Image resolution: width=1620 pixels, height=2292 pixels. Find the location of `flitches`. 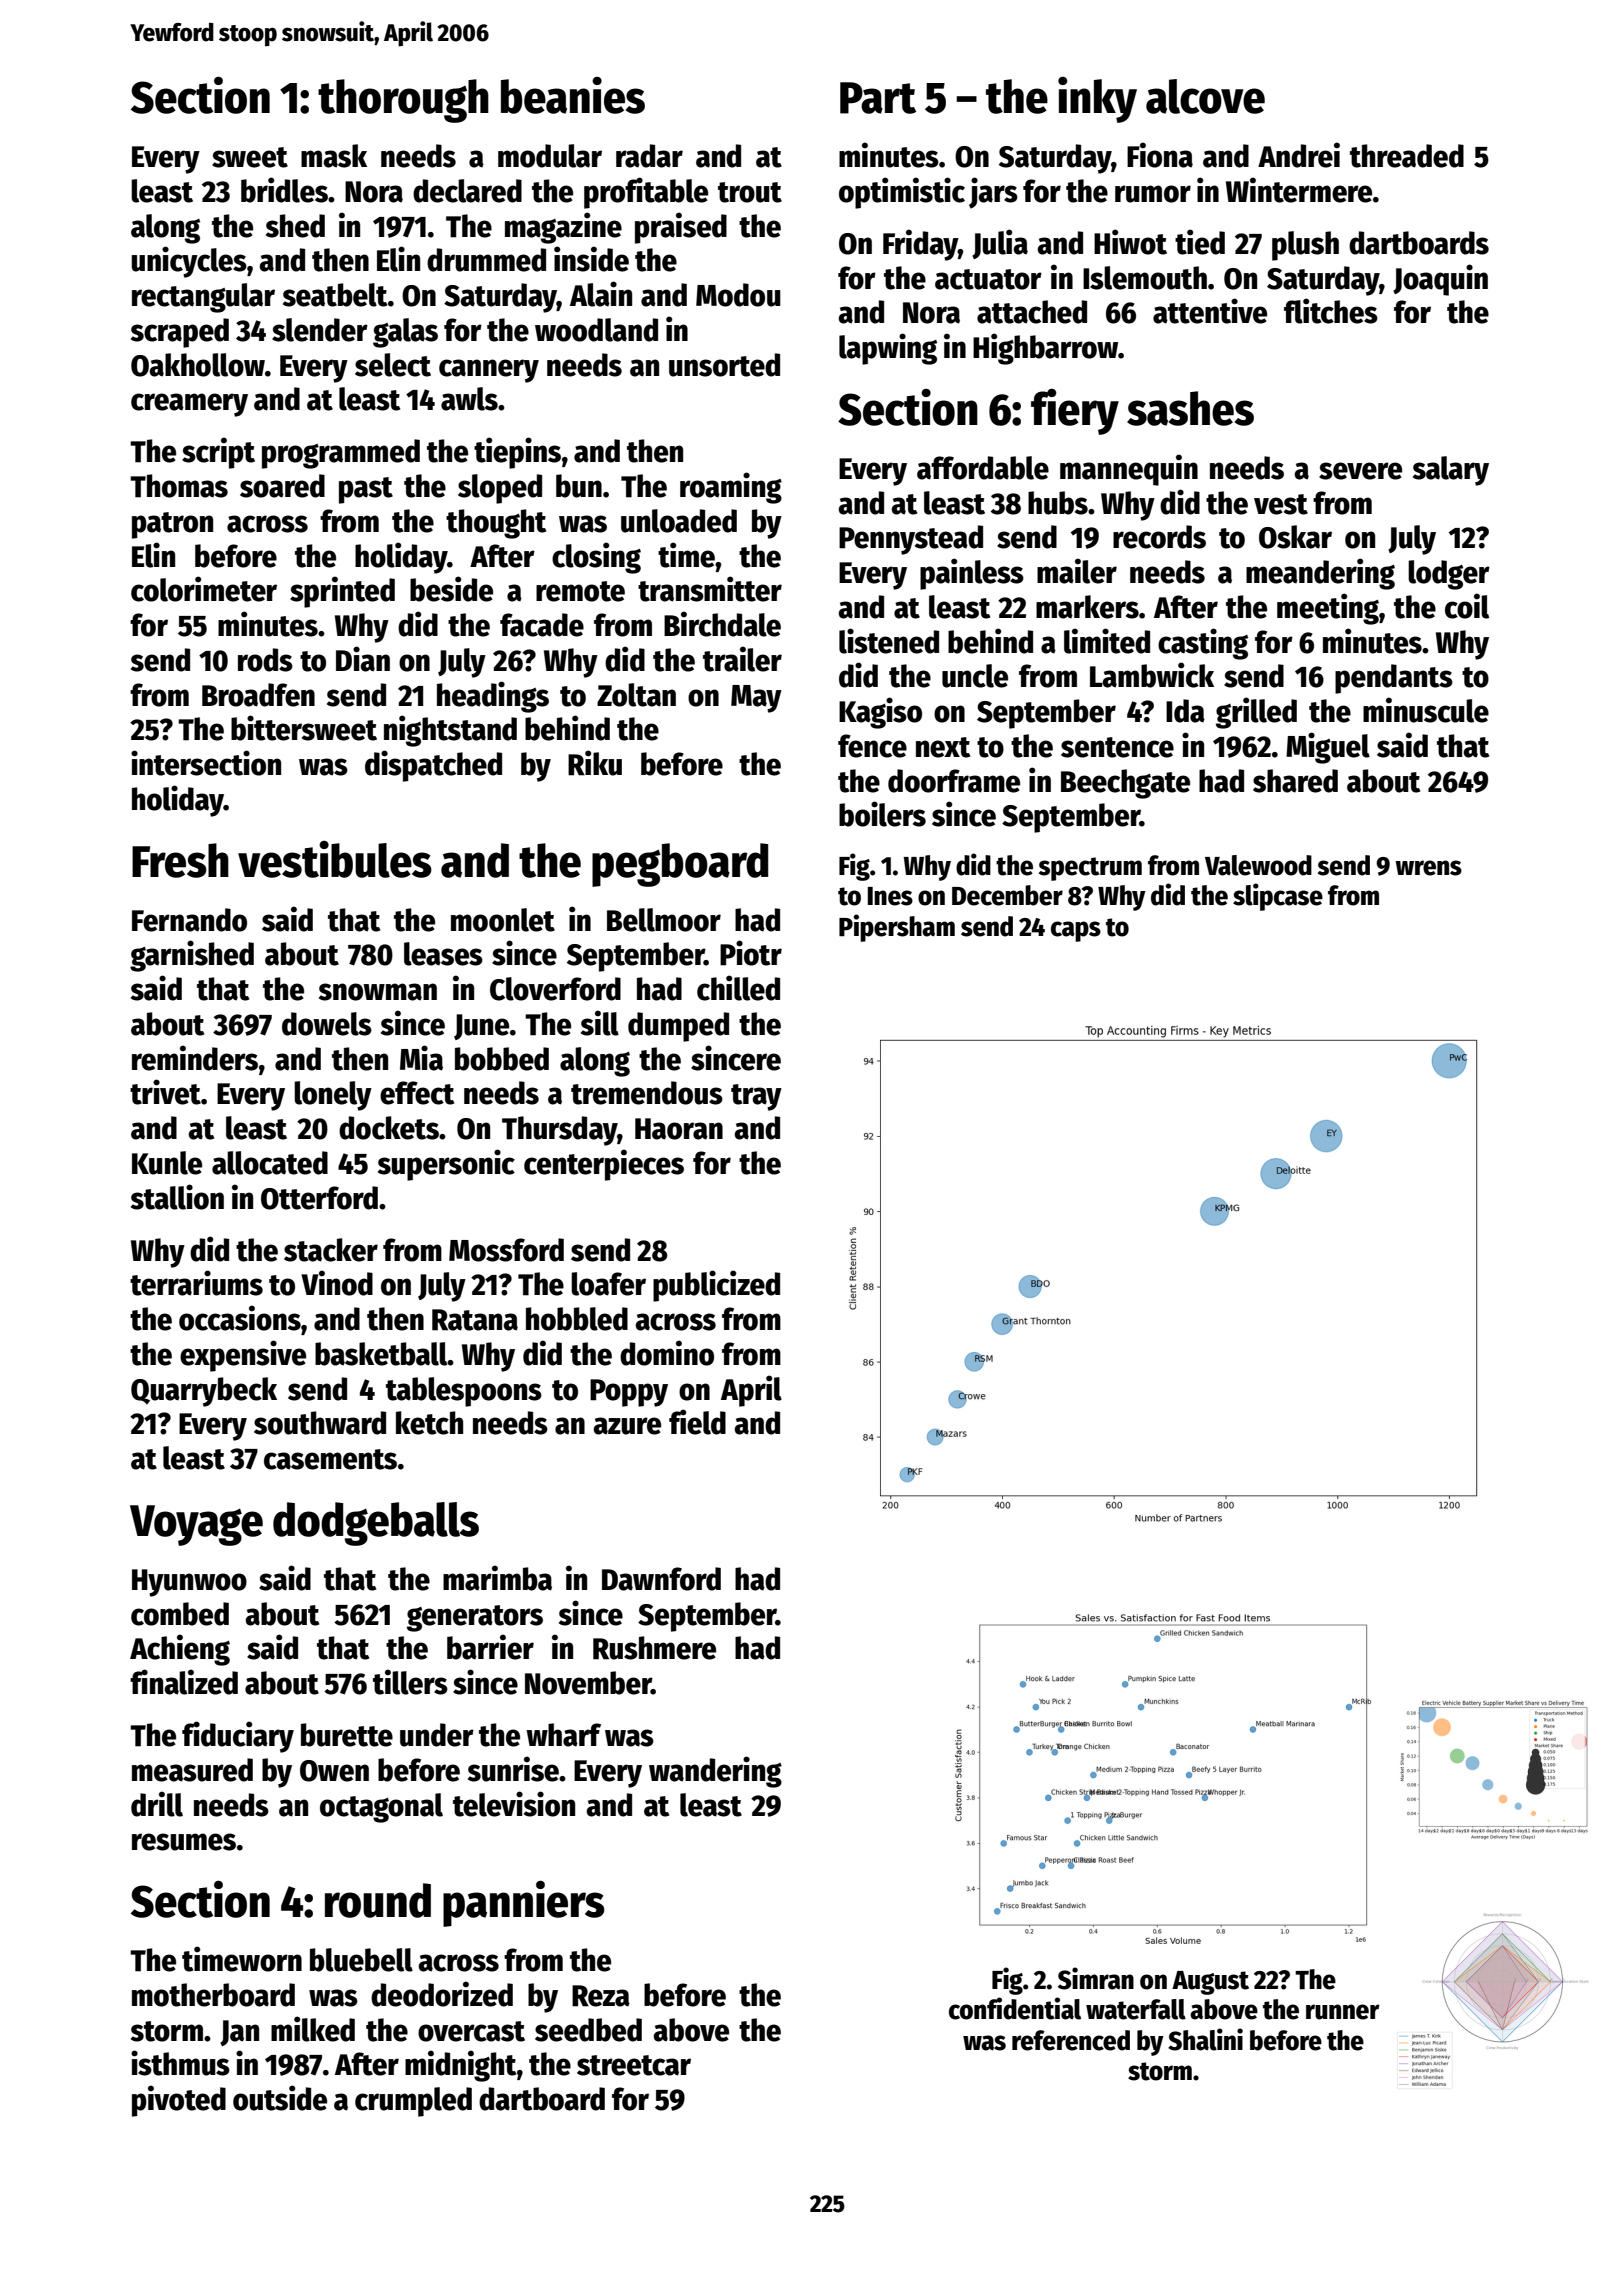

flitches is located at coordinates (1331, 311).
